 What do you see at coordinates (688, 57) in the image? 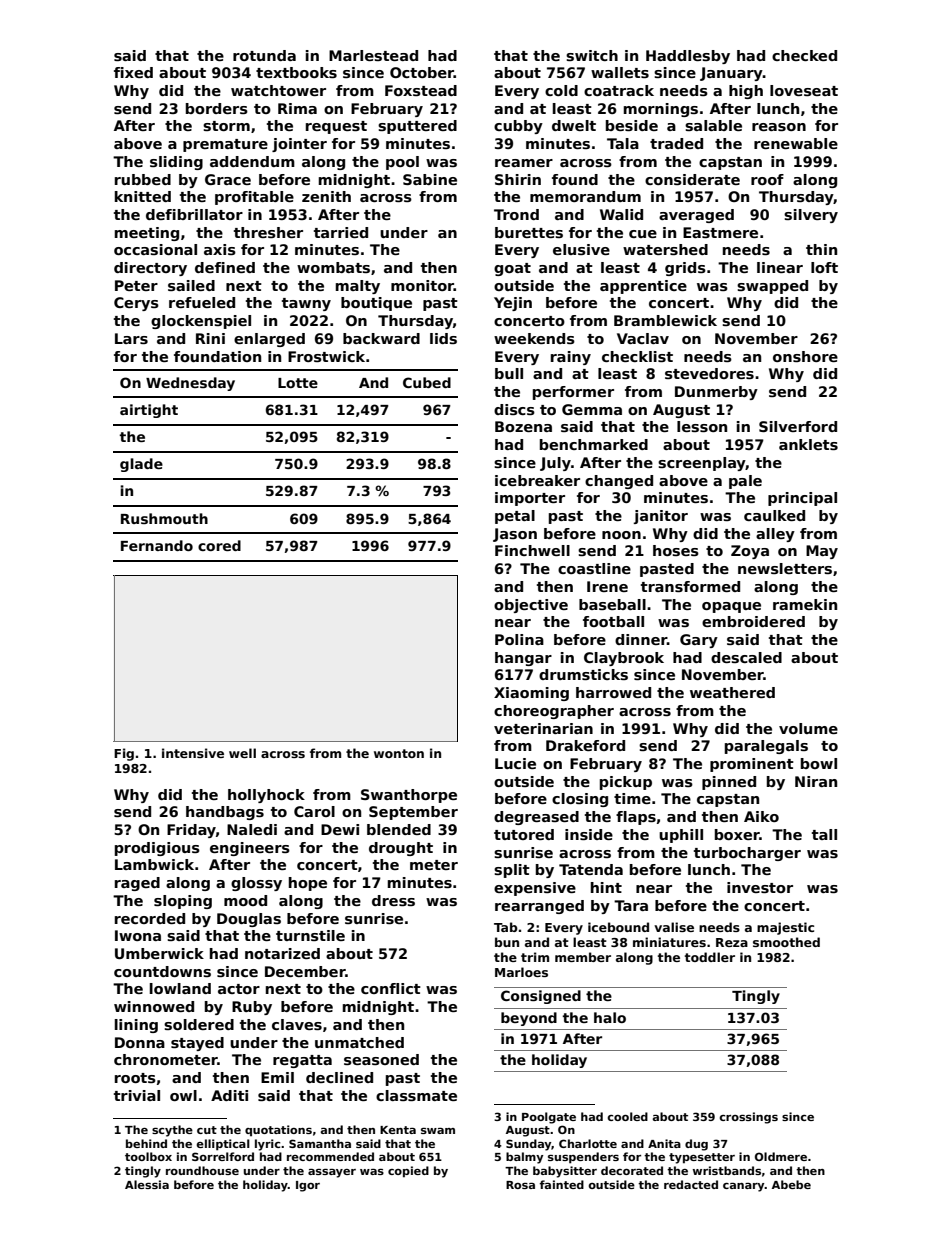
I see `Haddlesby` at bounding box center [688, 57].
